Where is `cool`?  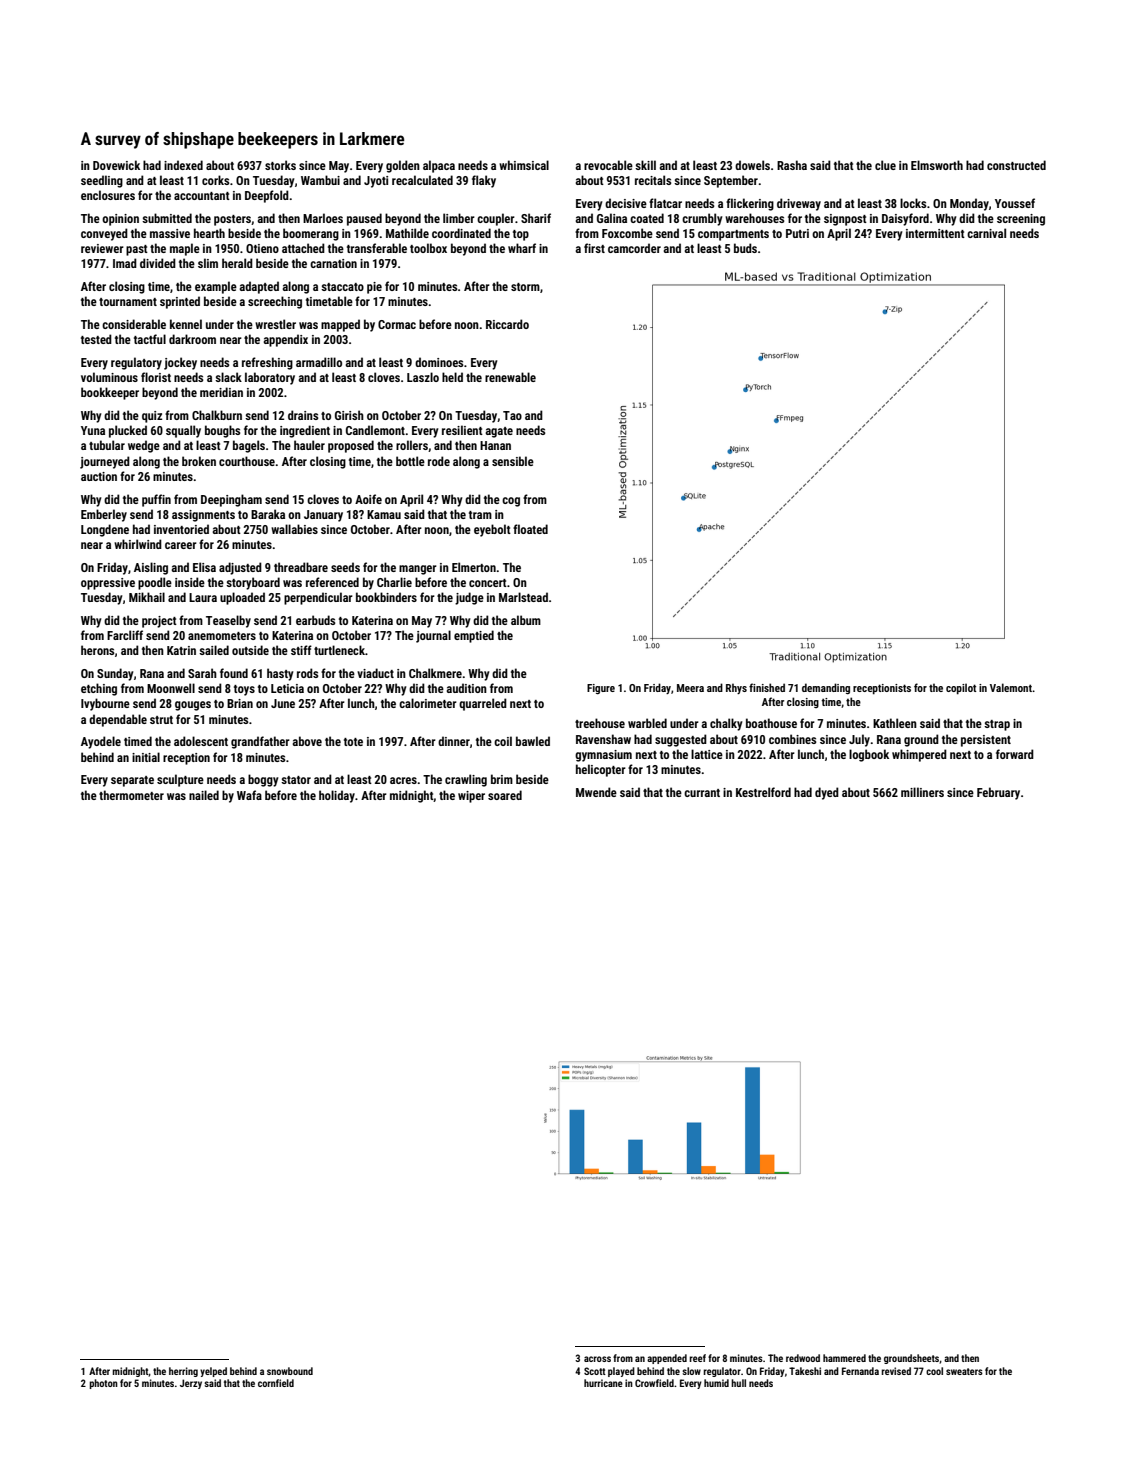 cool is located at coordinates (934, 1371).
